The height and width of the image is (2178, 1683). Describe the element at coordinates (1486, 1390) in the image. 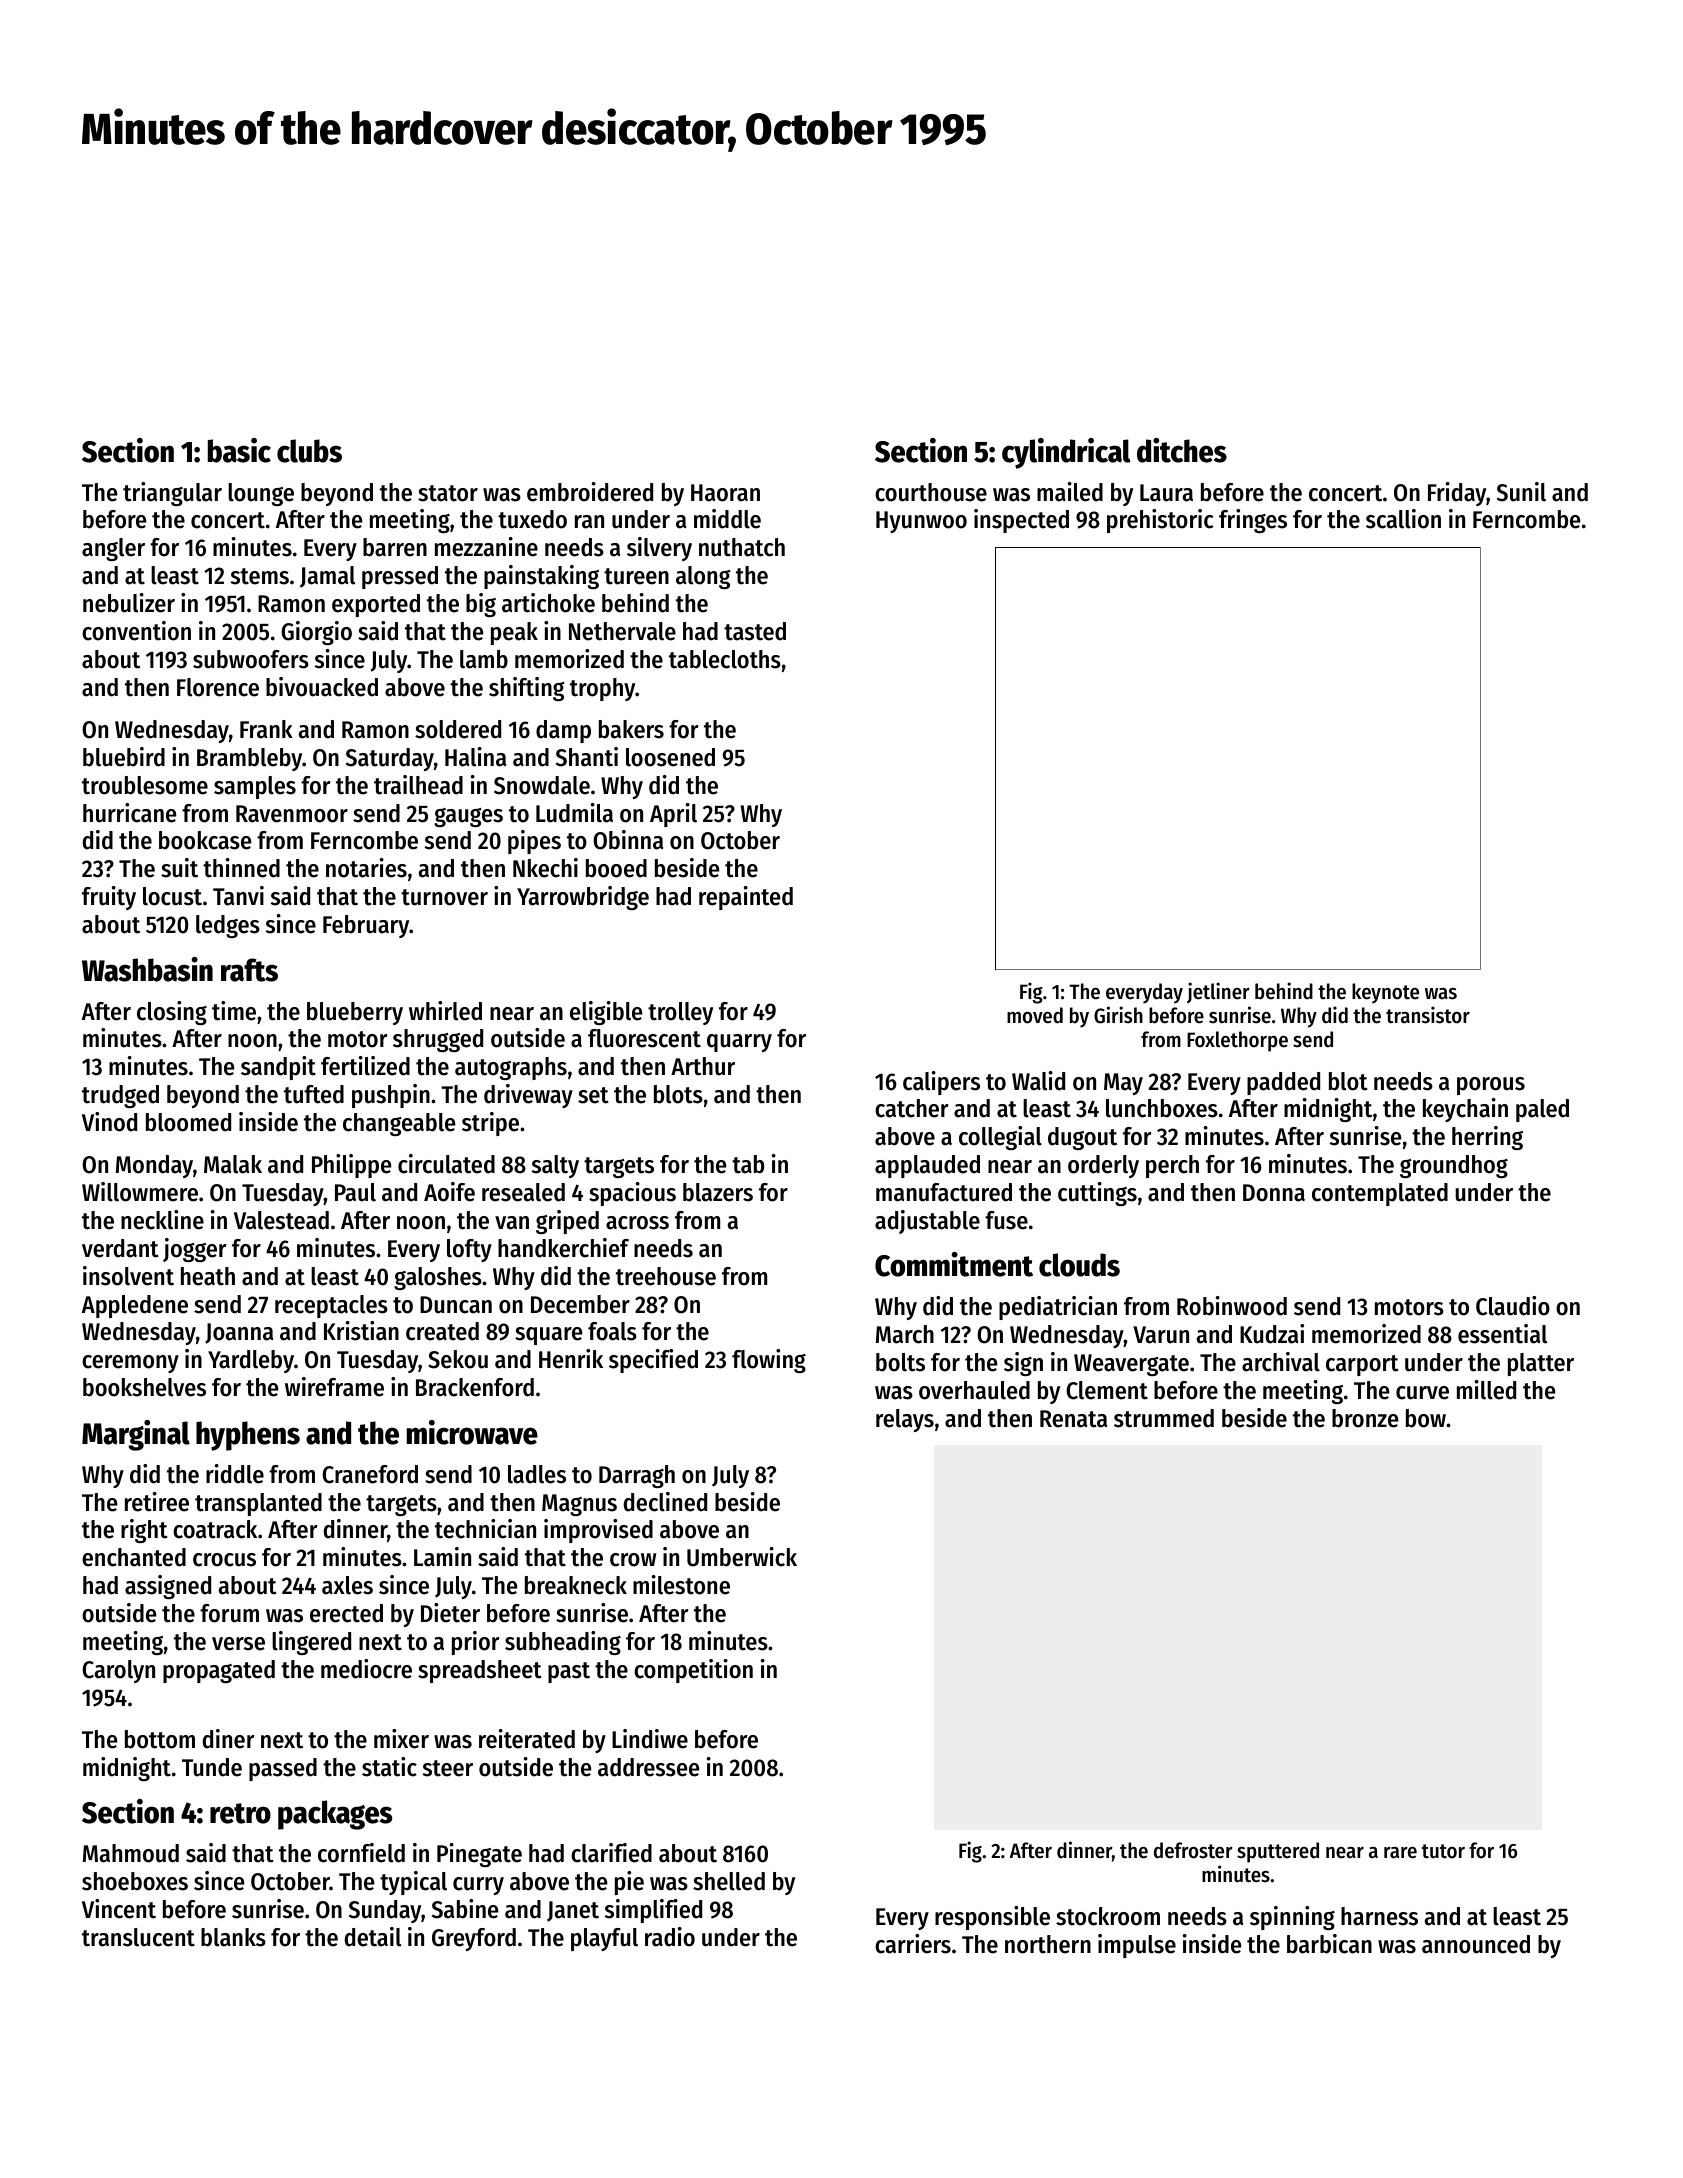

I see `milled` at that location.
